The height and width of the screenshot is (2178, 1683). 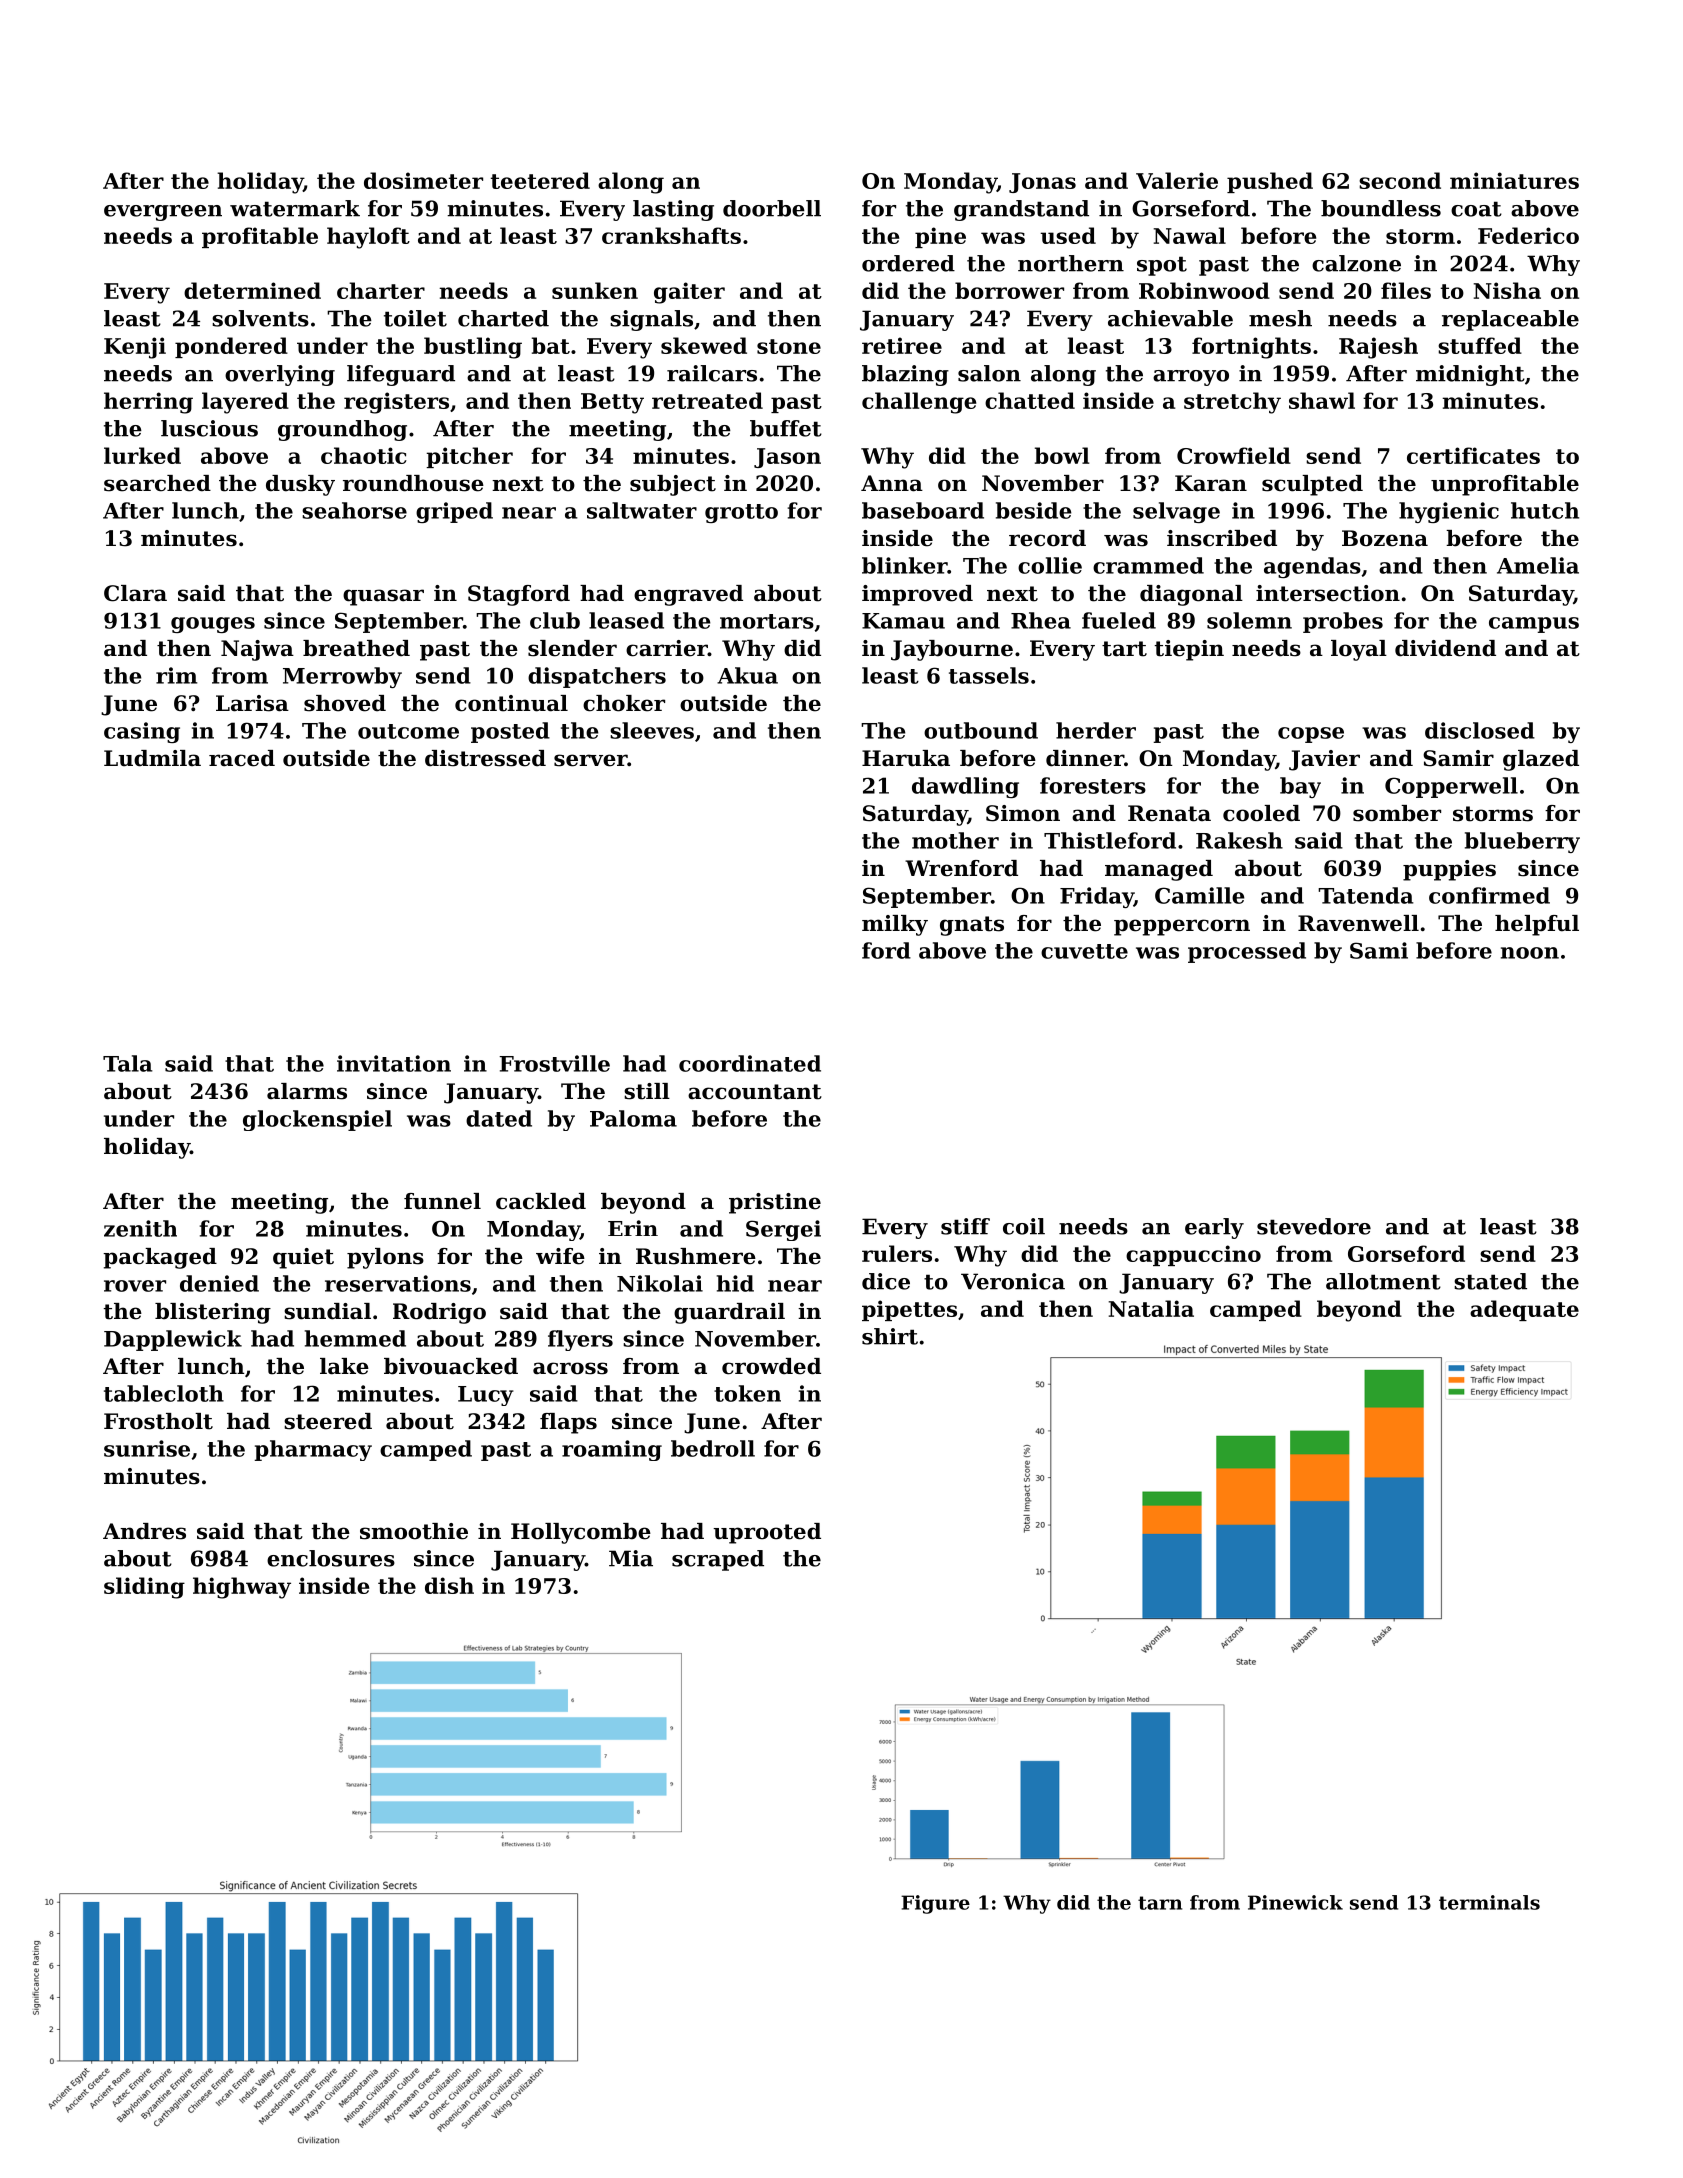 I want to click on highway, so click(x=242, y=1588).
